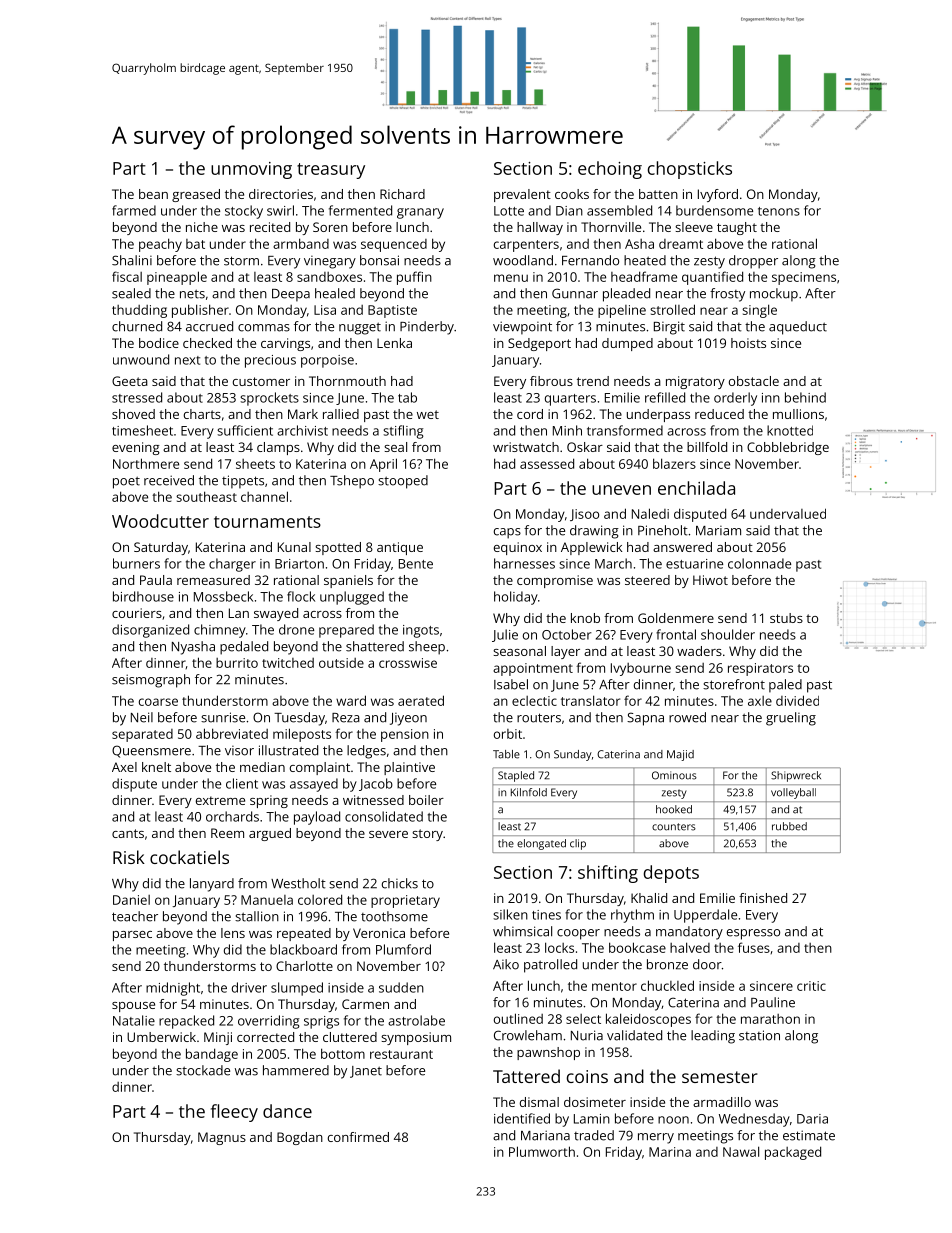  I want to click on wet, so click(428, 414).
